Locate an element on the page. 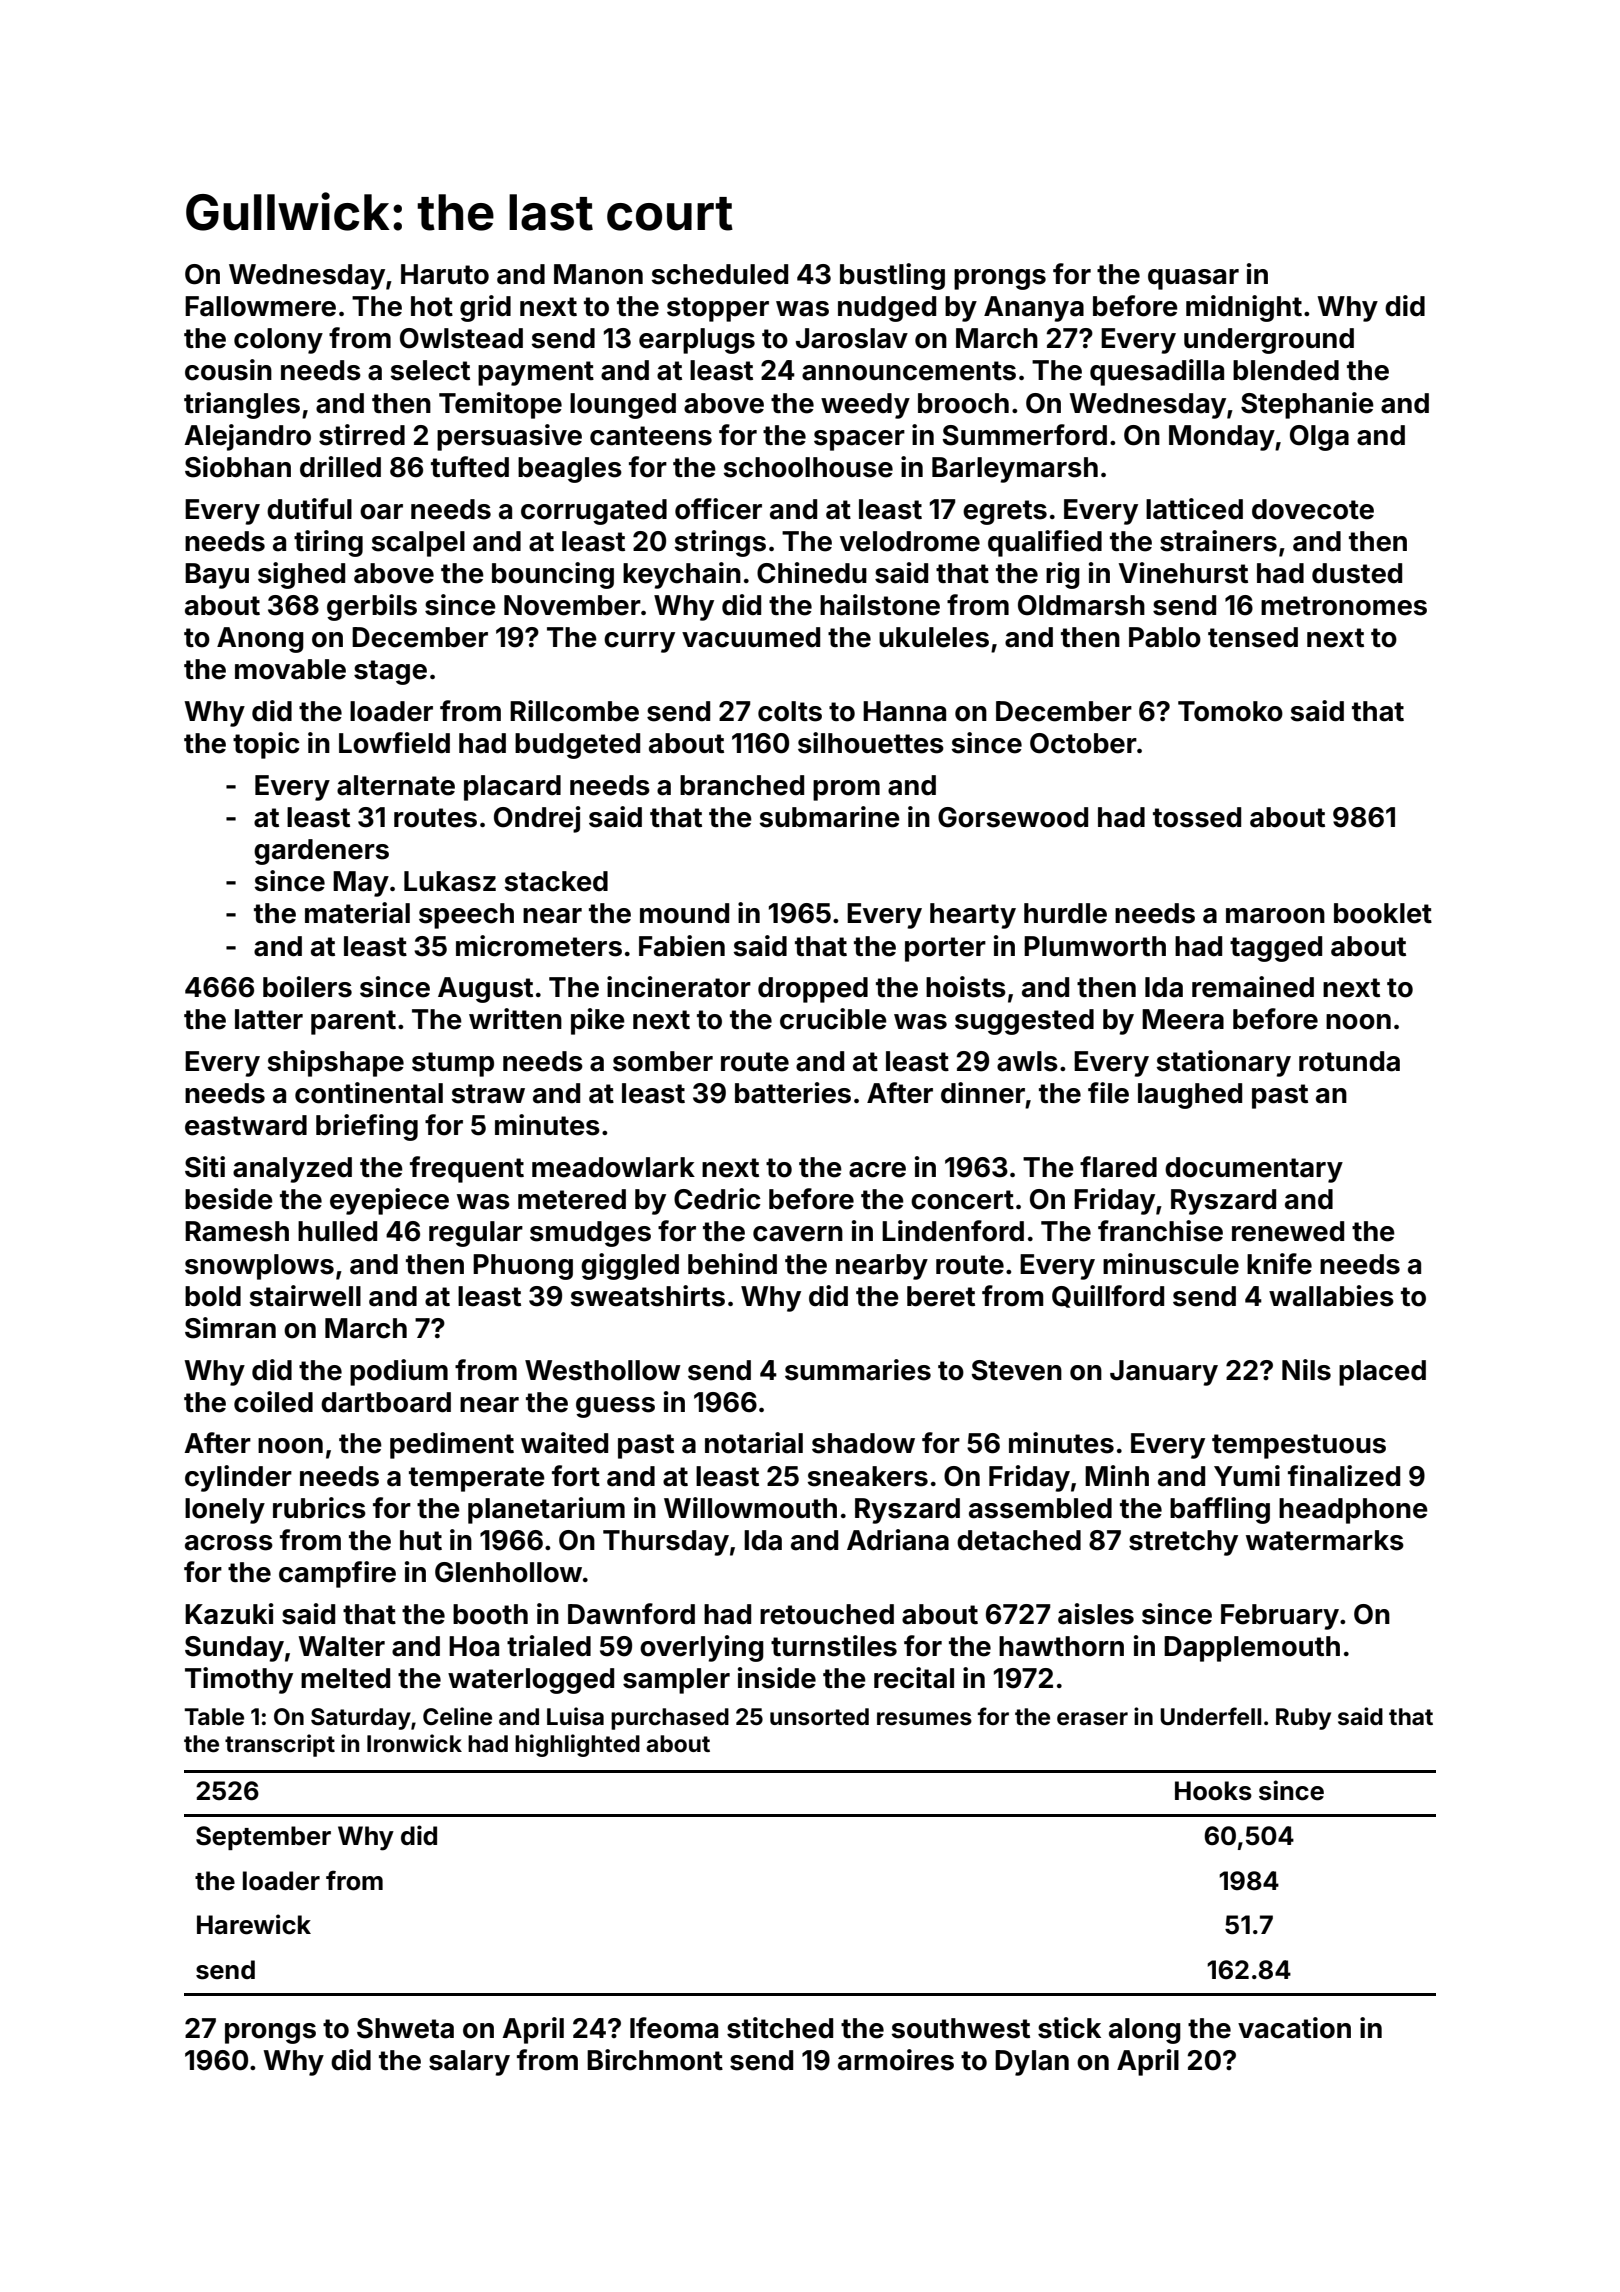  underground is located at coordinates (1269, 341).
